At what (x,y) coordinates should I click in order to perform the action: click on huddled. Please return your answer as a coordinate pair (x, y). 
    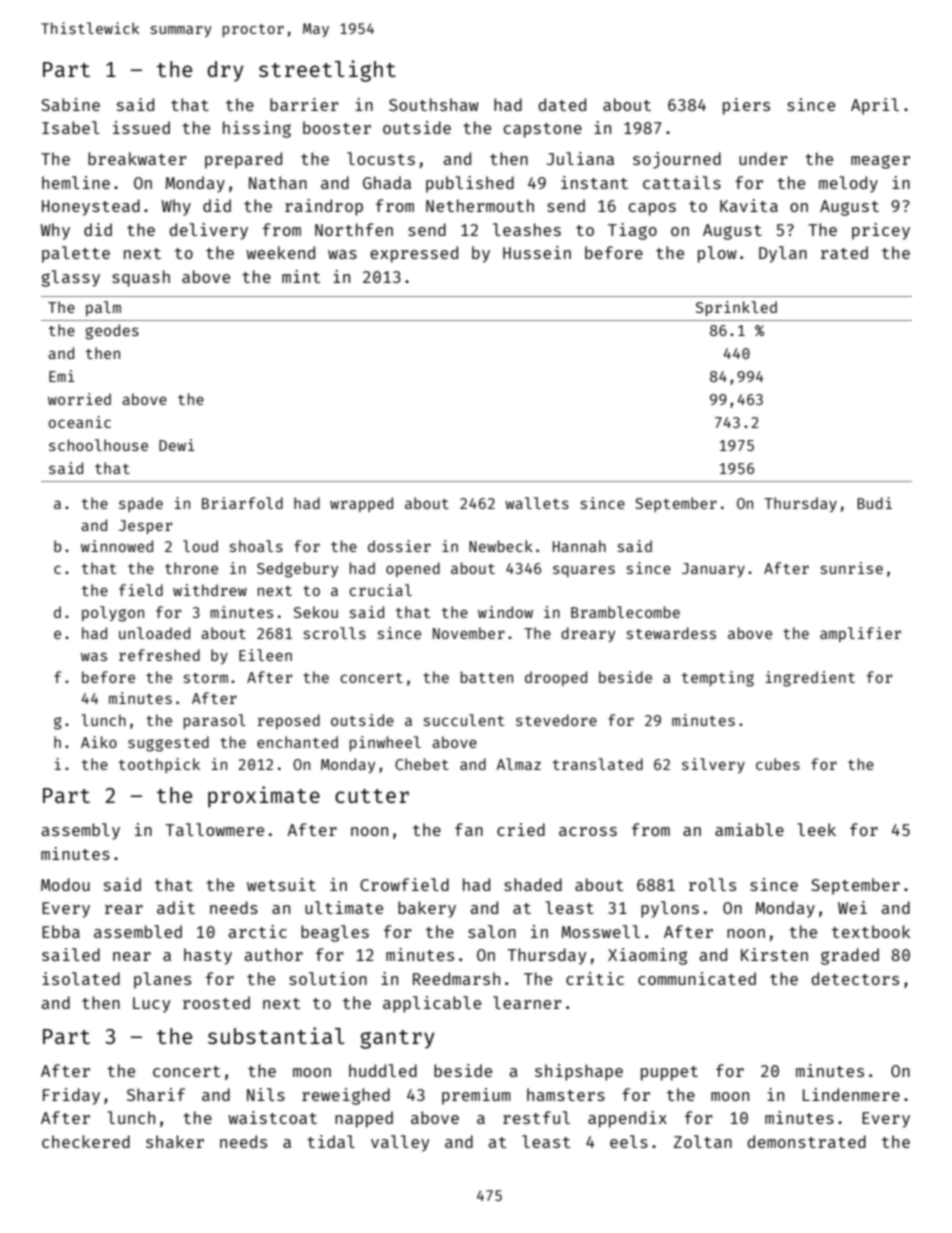
    Looking at the image, I should click on (383, 1070).
